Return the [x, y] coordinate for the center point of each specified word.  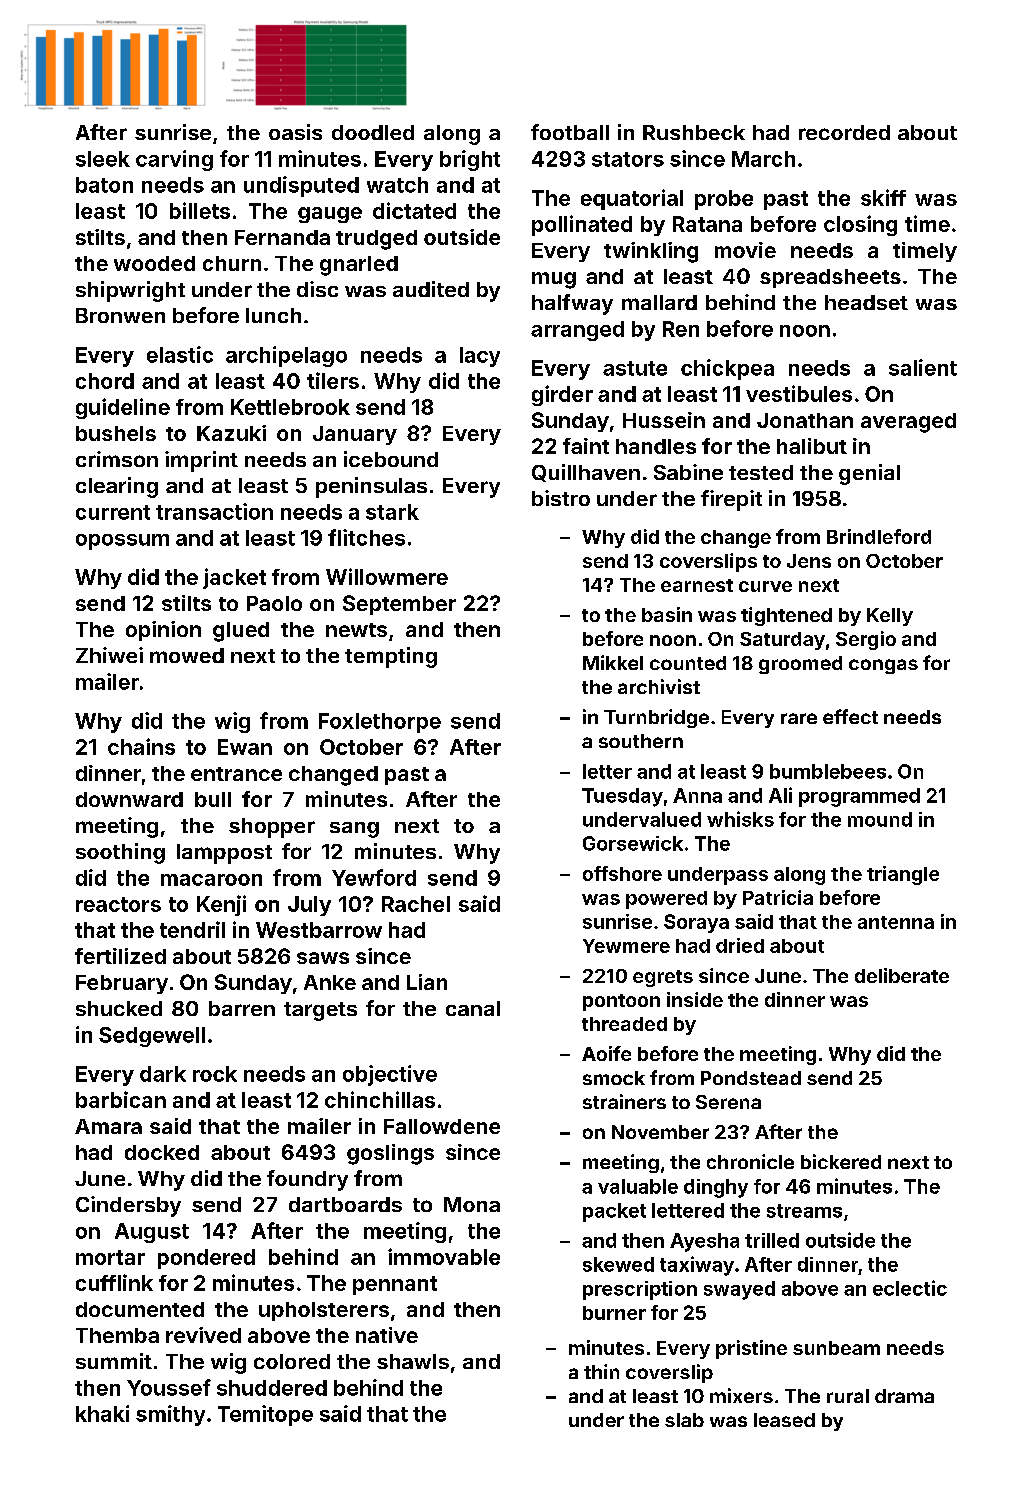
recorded [844, 132]
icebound [391, 459]
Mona [472, 1204]
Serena [728, 1102]
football [570, 132]
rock [215, 1074]
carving [174, 160]
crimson [117, 459]
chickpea [727, 369]
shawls [413, 1361]
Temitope [265, 1415]
